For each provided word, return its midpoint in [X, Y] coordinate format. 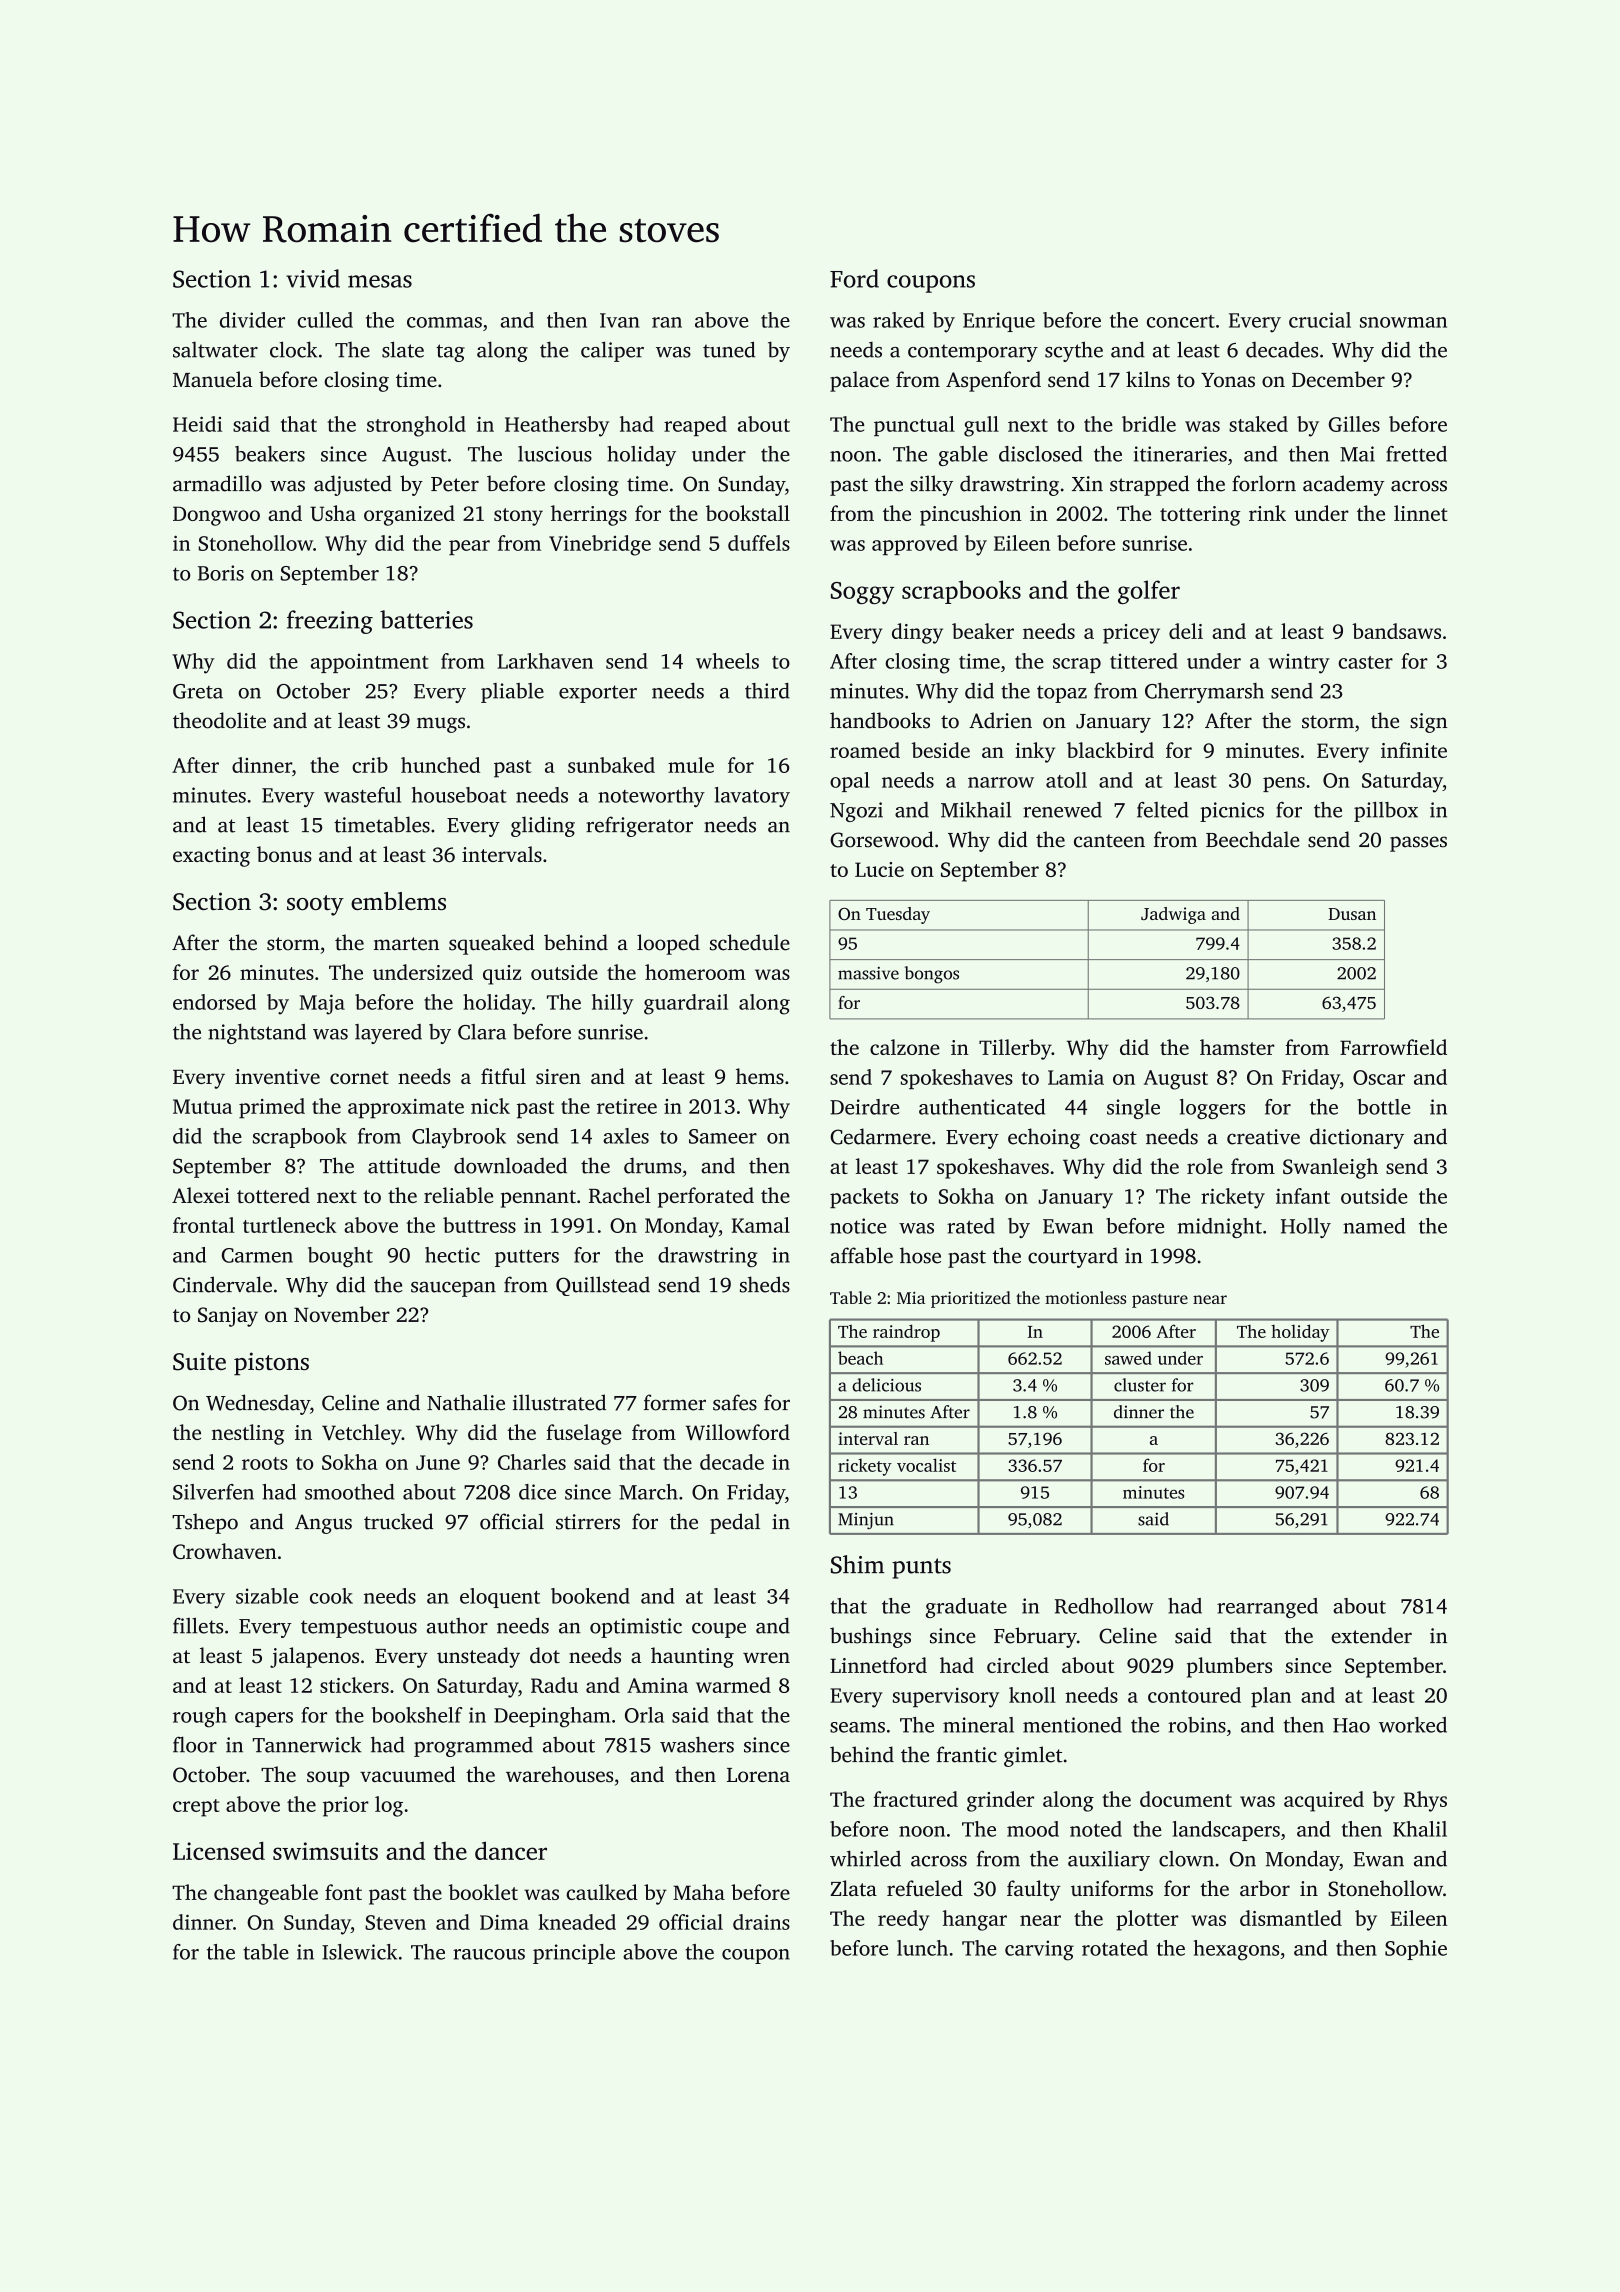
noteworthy [651, 797]
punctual [914, 426]
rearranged [1267, 1608]
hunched [440, 765]
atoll [1066, 780]
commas [444, 322]
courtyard [1073, 1257]
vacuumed [407, 1774]
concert [1181, 321]
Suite [199, 1361]
